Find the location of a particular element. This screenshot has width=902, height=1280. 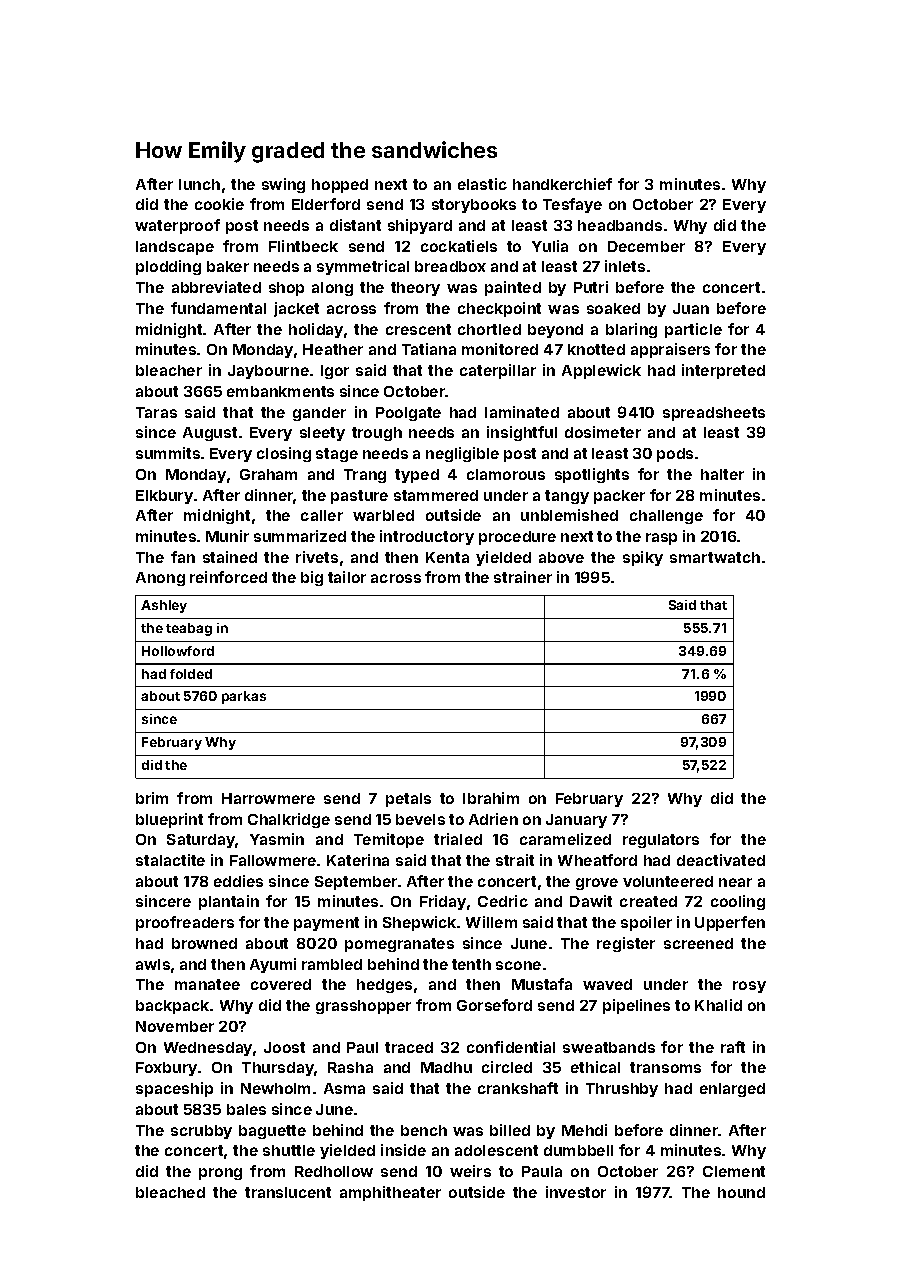

hound is located at coordinates (741, 1192).
